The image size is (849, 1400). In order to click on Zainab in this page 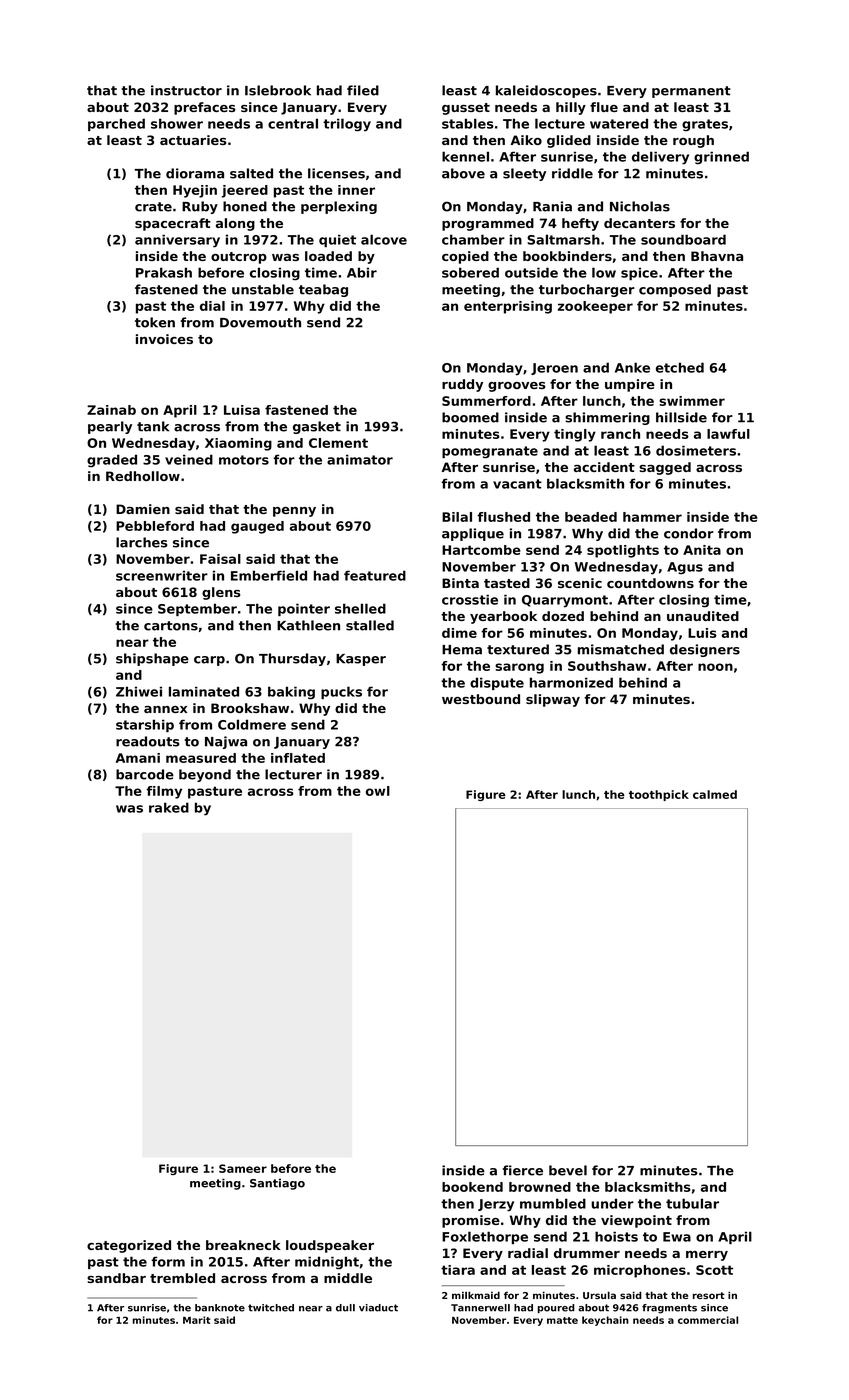, I will do `click(111, 410)`.
